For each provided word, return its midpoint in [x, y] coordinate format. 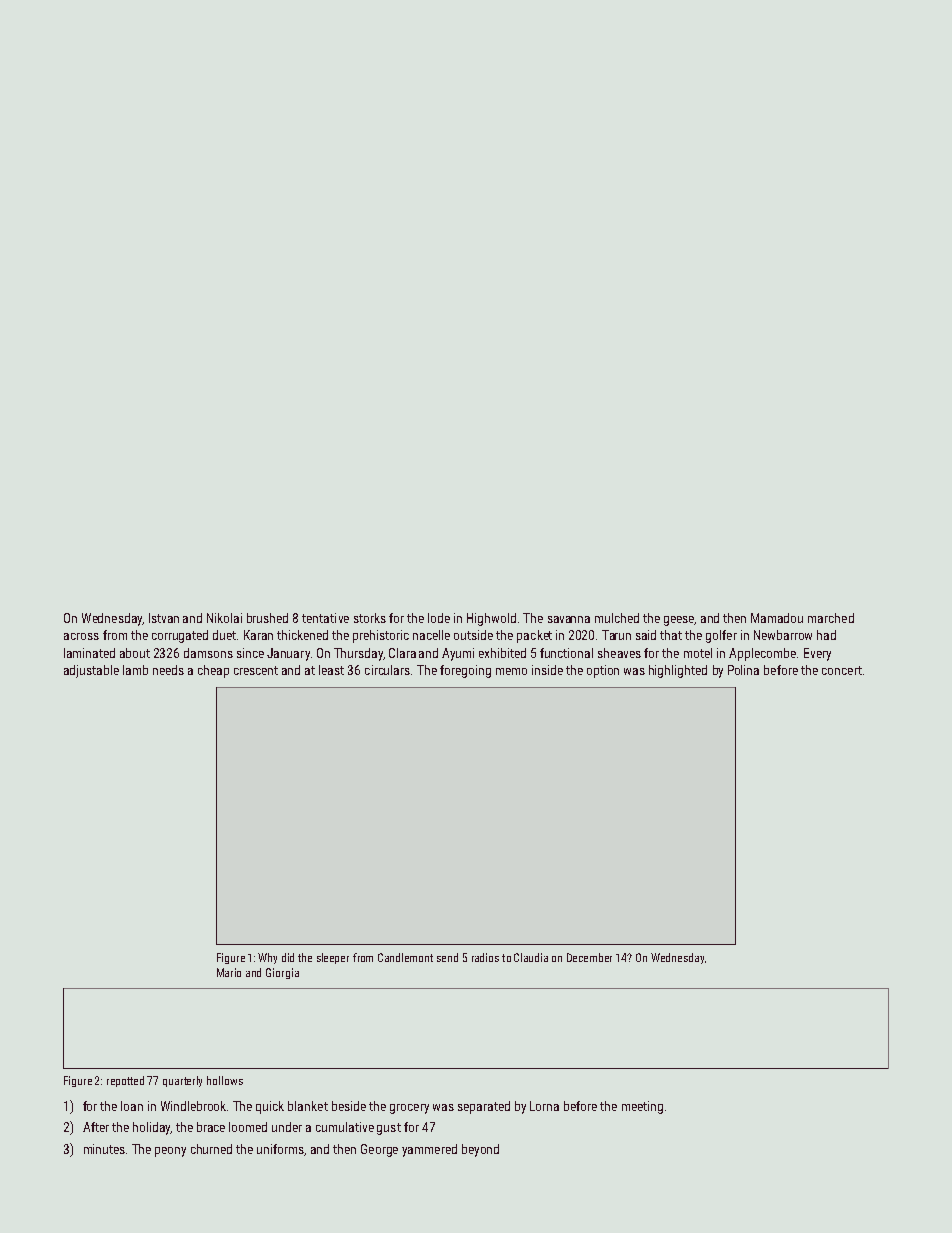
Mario [229, 972]
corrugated [180, 636]
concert [842, 670]
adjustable [91, 671]
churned [211, 1149]
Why [267, 958]
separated [484, 1107]
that [671, 635]
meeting [642, 1107]
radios [485, 957]
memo [511, 671]
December [589, 957]
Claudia [531, 957]
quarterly [182, 1081]
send [447, 957]
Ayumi [458, 654]
